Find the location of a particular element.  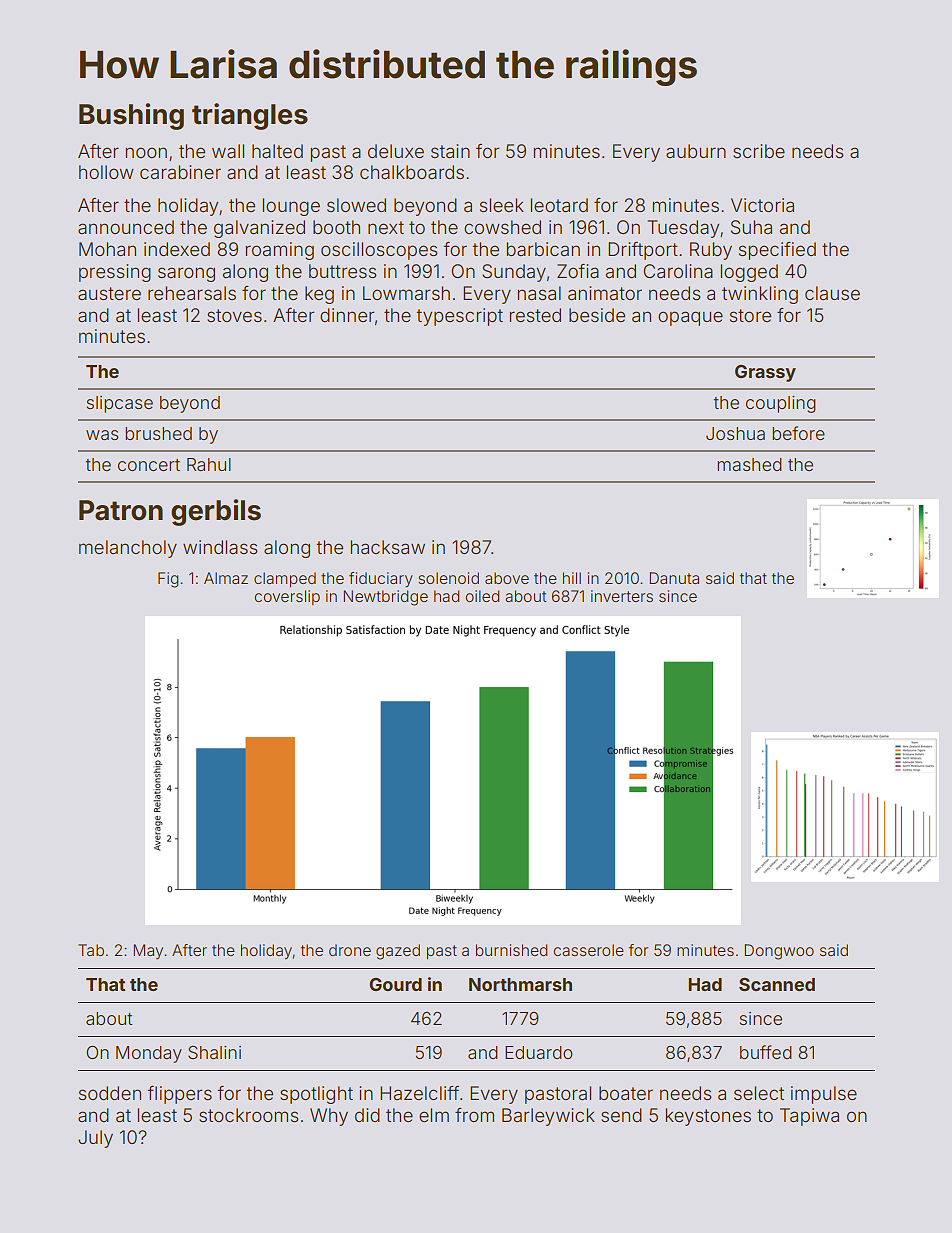

Dongwoo is located at coordinates (779, 952).
